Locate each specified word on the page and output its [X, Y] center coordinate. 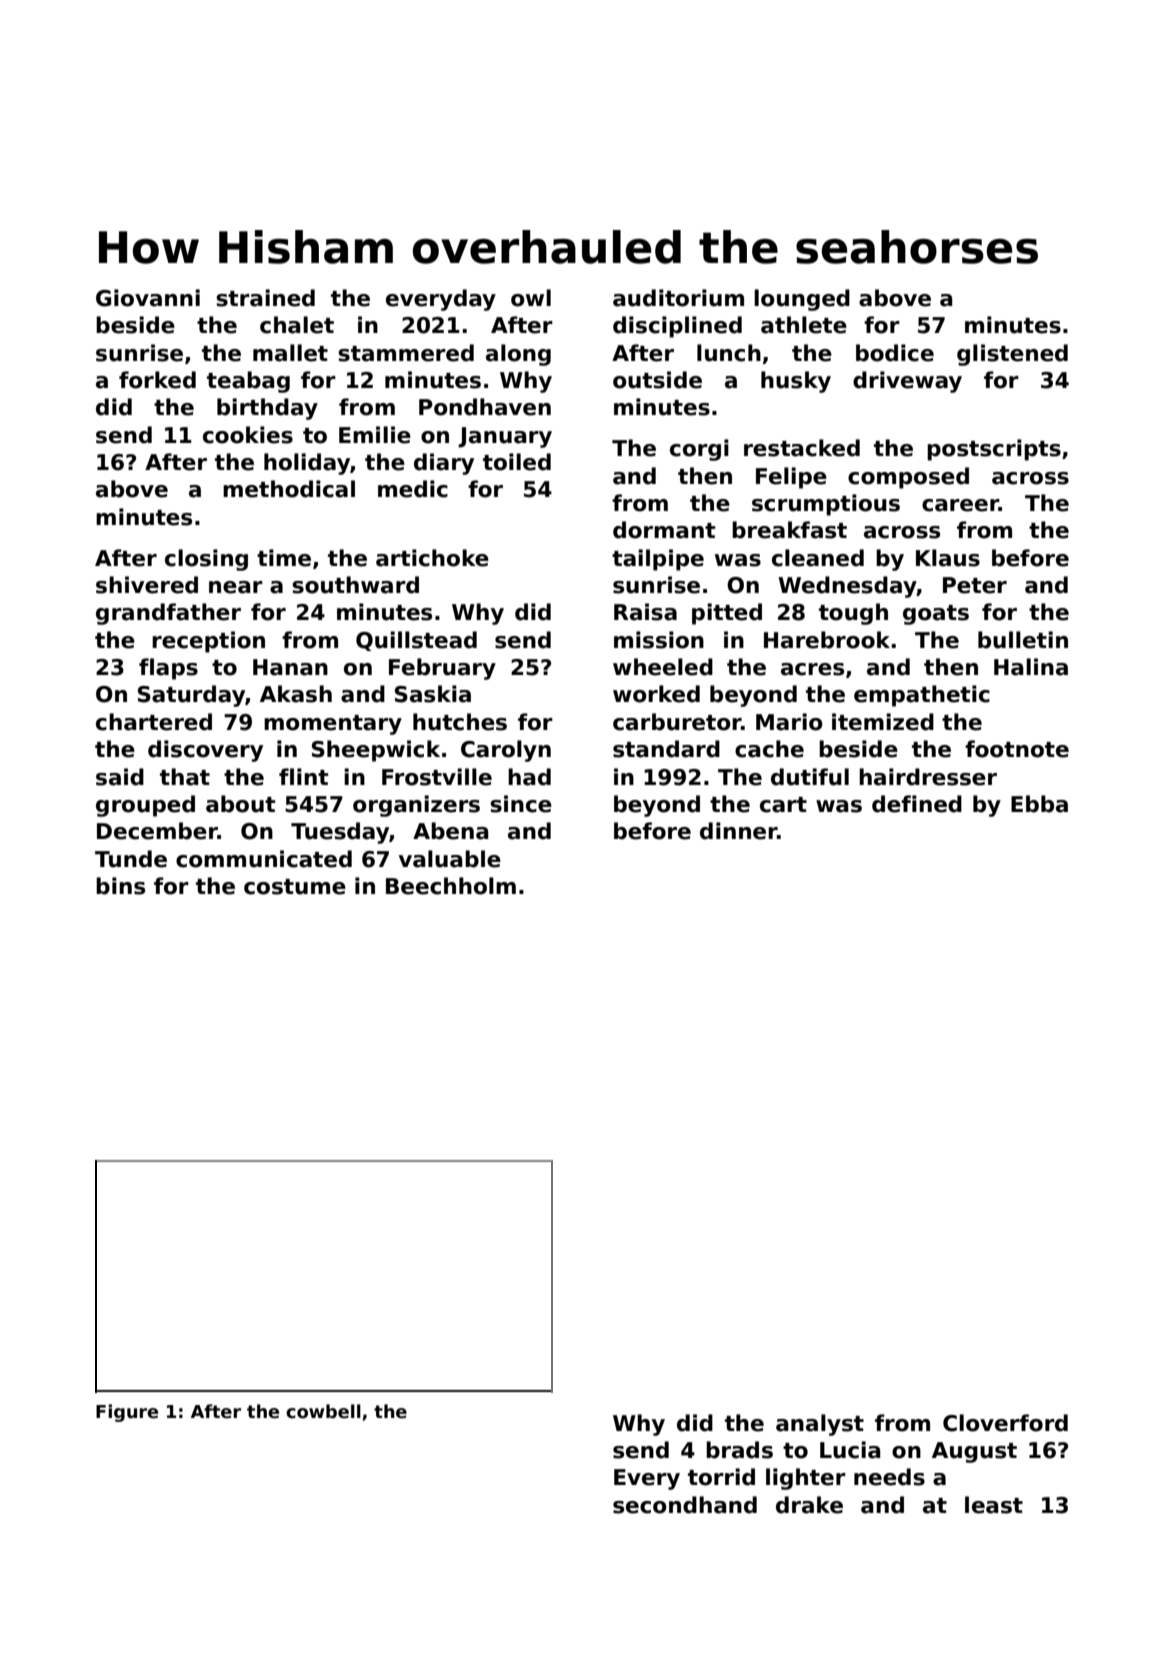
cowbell [323, 1411]
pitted [727, 614]
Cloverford [1005, 1423]
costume [295, 887]
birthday [267, 409]
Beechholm [451, 886]
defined [917, 804]
